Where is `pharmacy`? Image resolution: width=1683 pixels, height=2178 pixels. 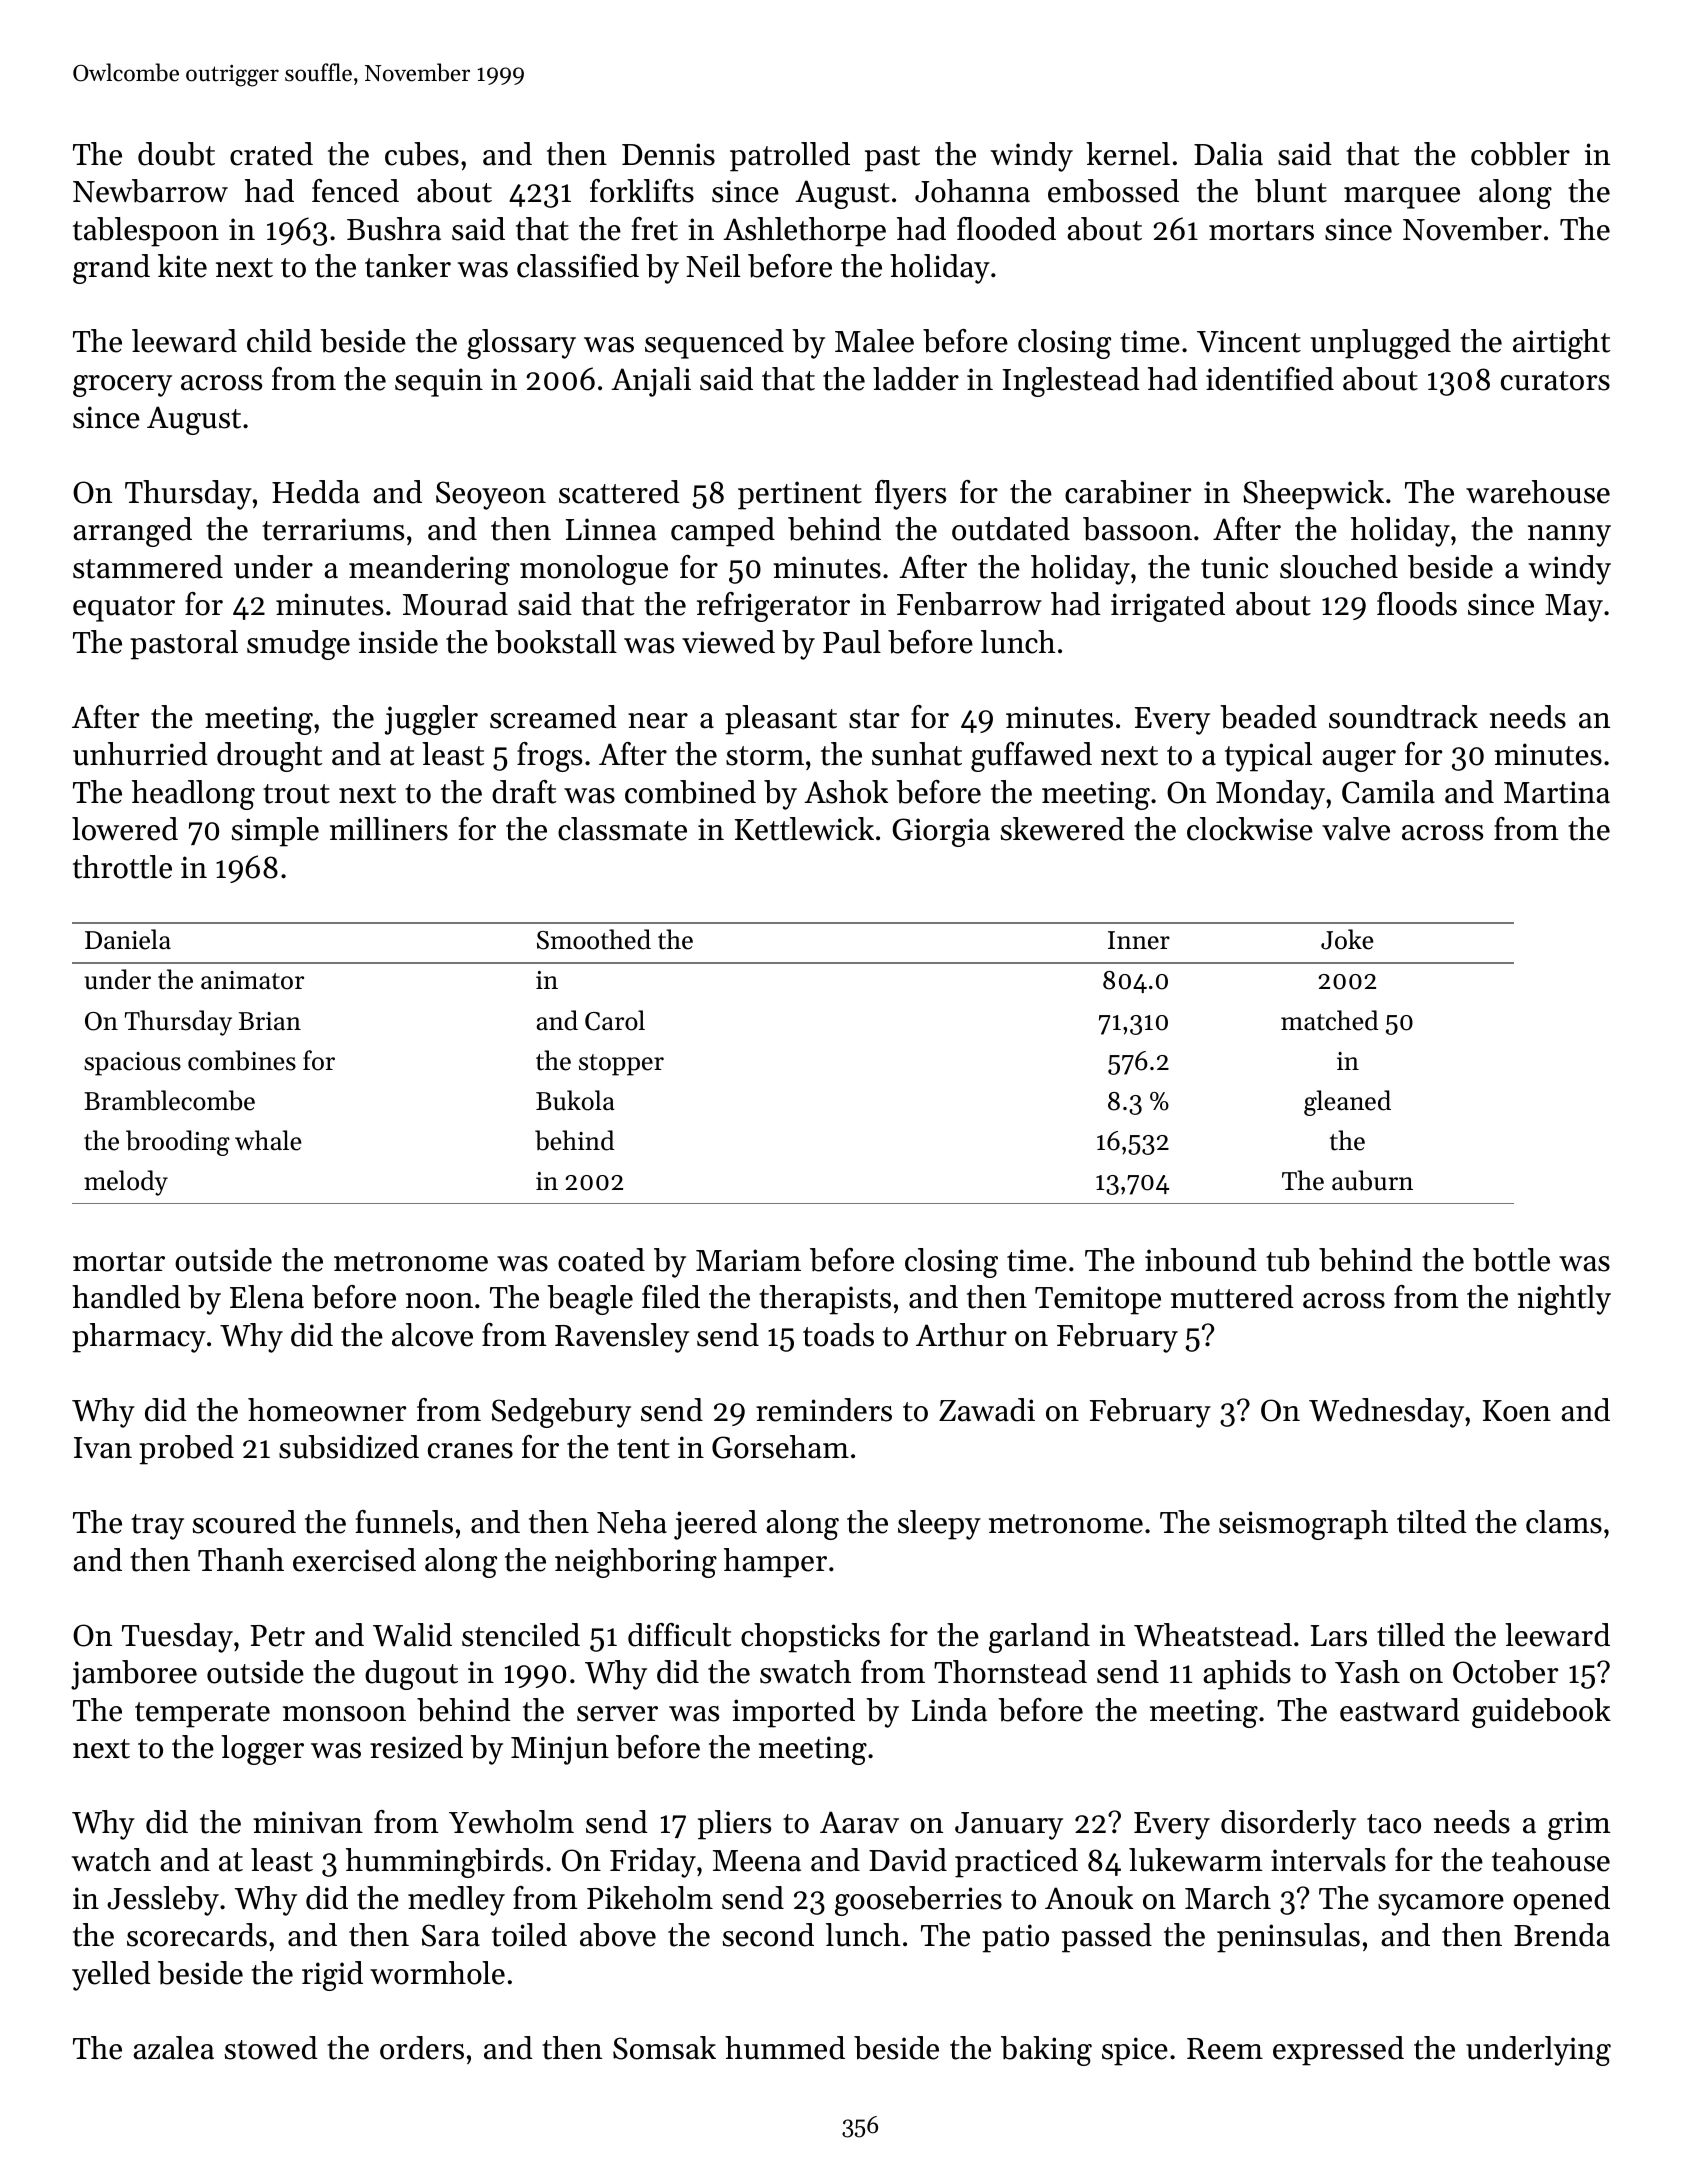 pharmacy is located at coordinates (139, 1338).
